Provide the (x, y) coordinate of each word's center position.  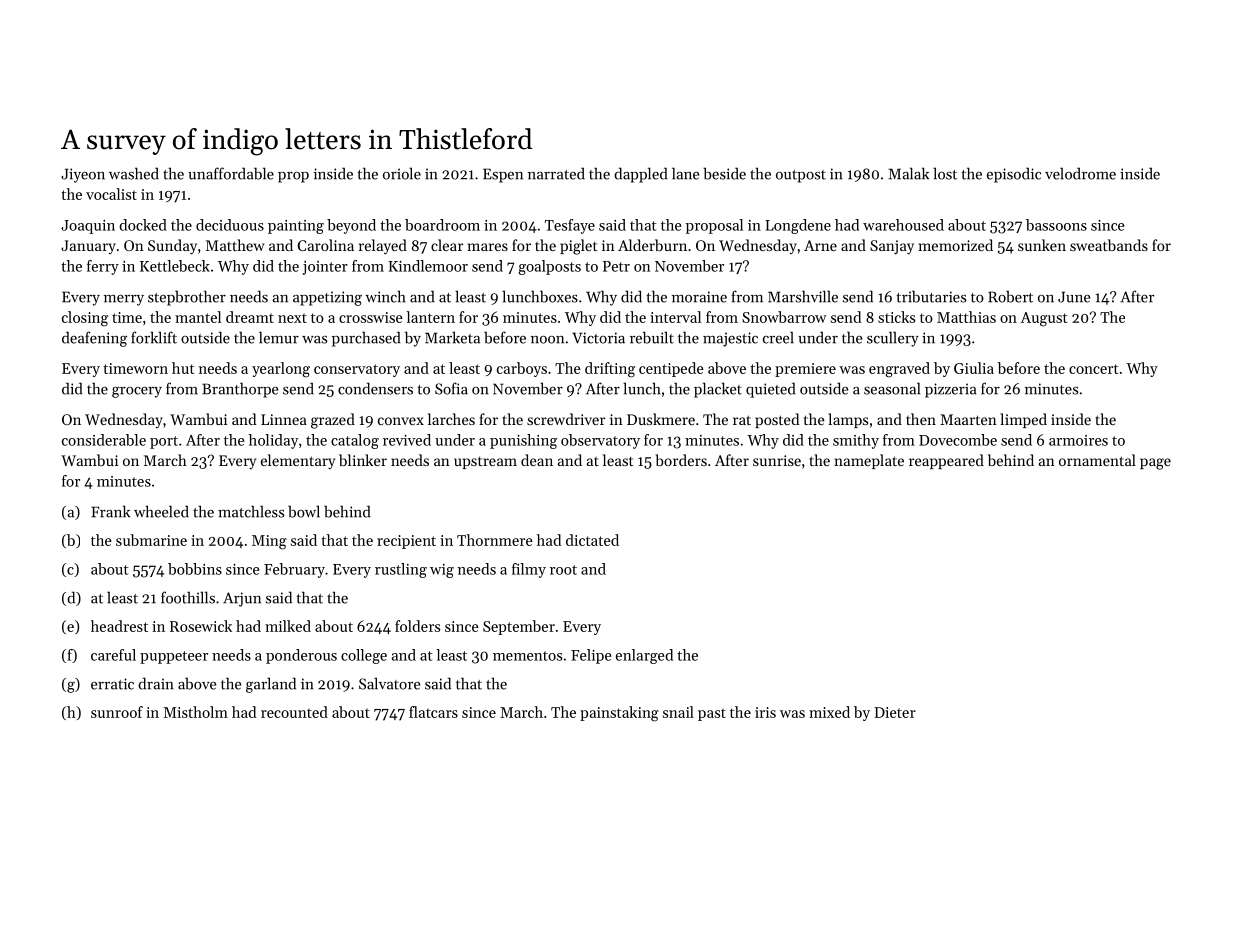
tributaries (931, 296)
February (294, 570)
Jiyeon (83, 175)
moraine (699, 297)
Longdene (798, 226)
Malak (909, 173)
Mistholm (196, 712)
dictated (592, 540)
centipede (671, 369)
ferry (103, 267)
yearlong (281, 370)
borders (681, 460)
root (563, 570)
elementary (298, 462)
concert (1094, 369)
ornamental (1097, 460)
